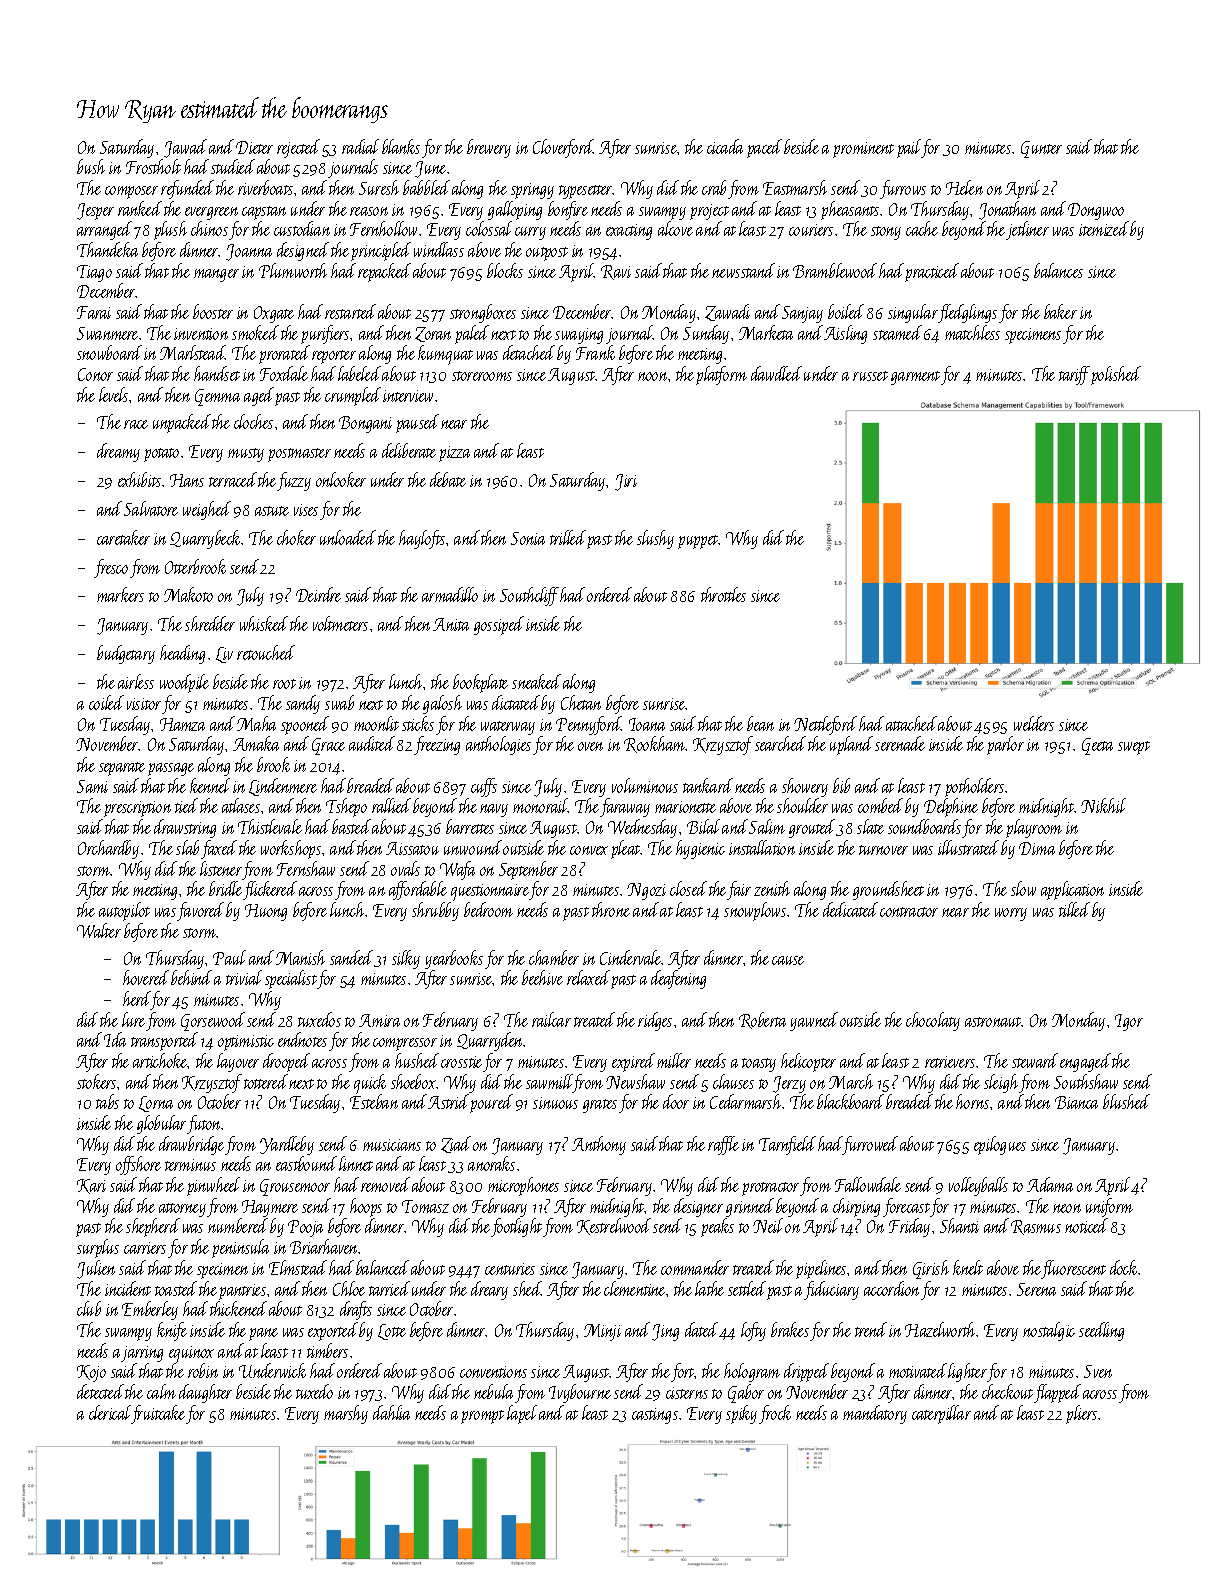 The height and width of the document is (1587, 1227). What do you see at coordinates (110, 1412) in the document?
I see `clerical` at bounding box center [110, 1412].
